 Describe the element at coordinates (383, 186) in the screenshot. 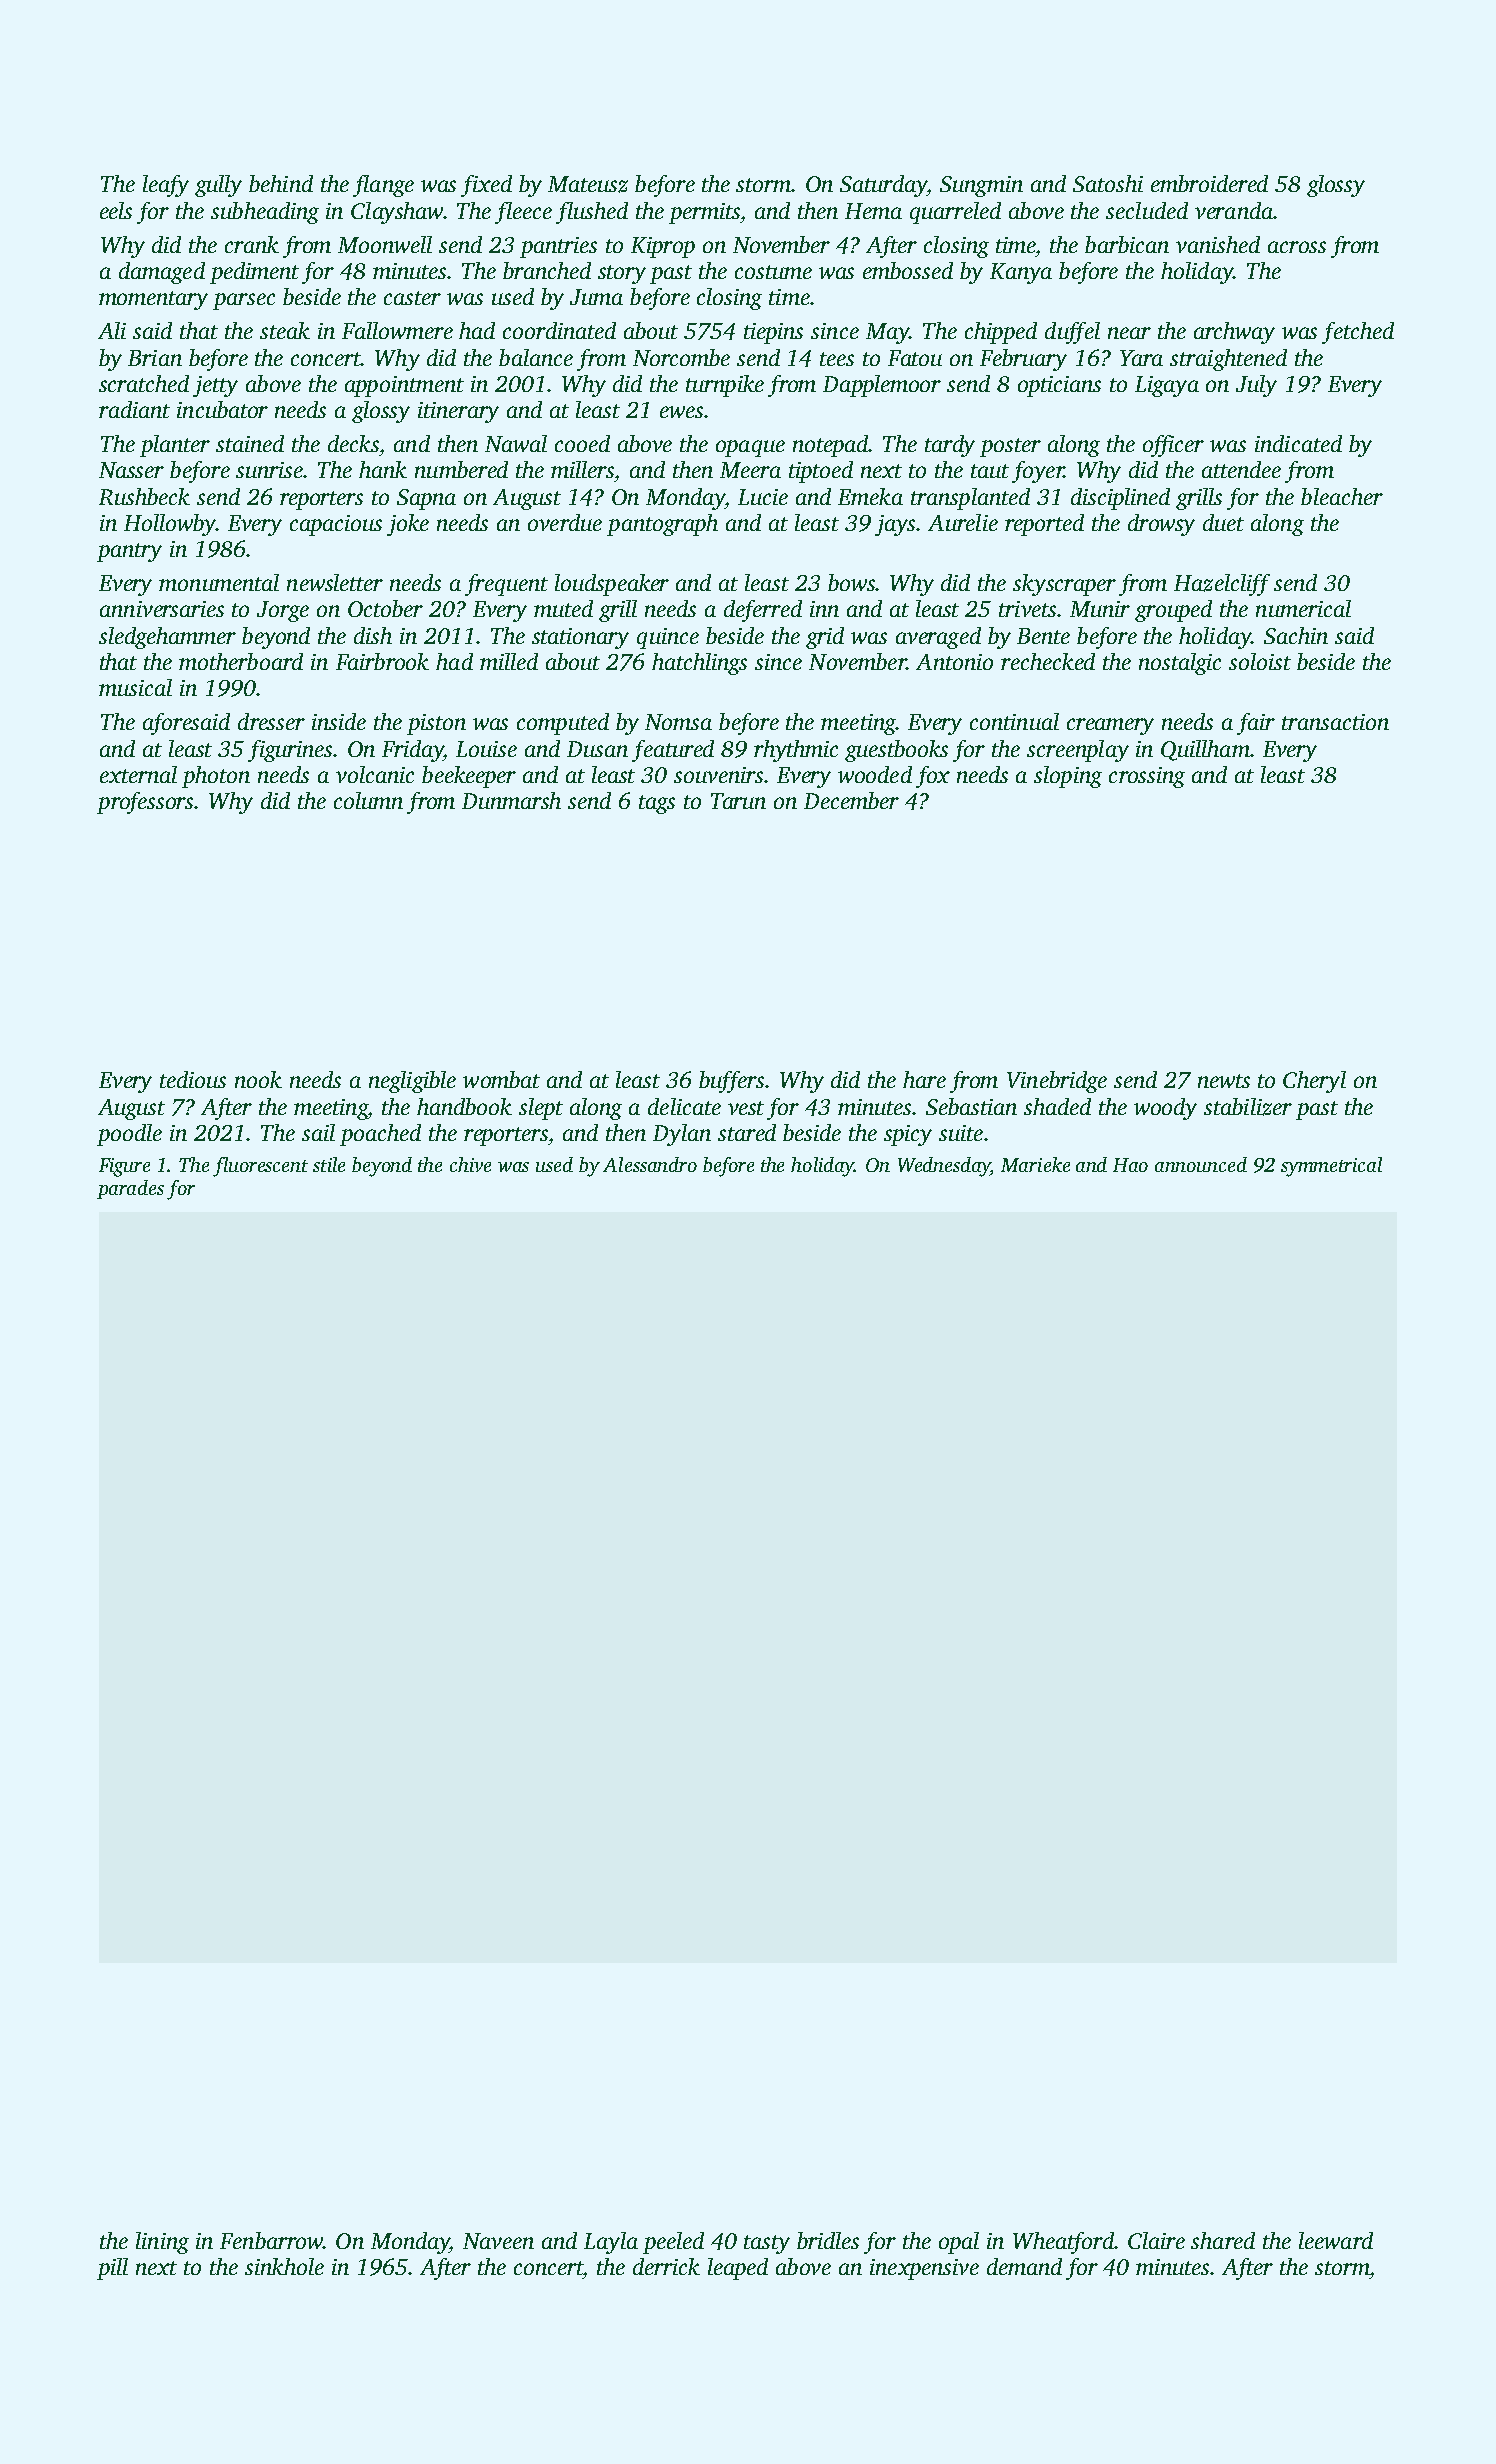

I see `flange` at that location.
